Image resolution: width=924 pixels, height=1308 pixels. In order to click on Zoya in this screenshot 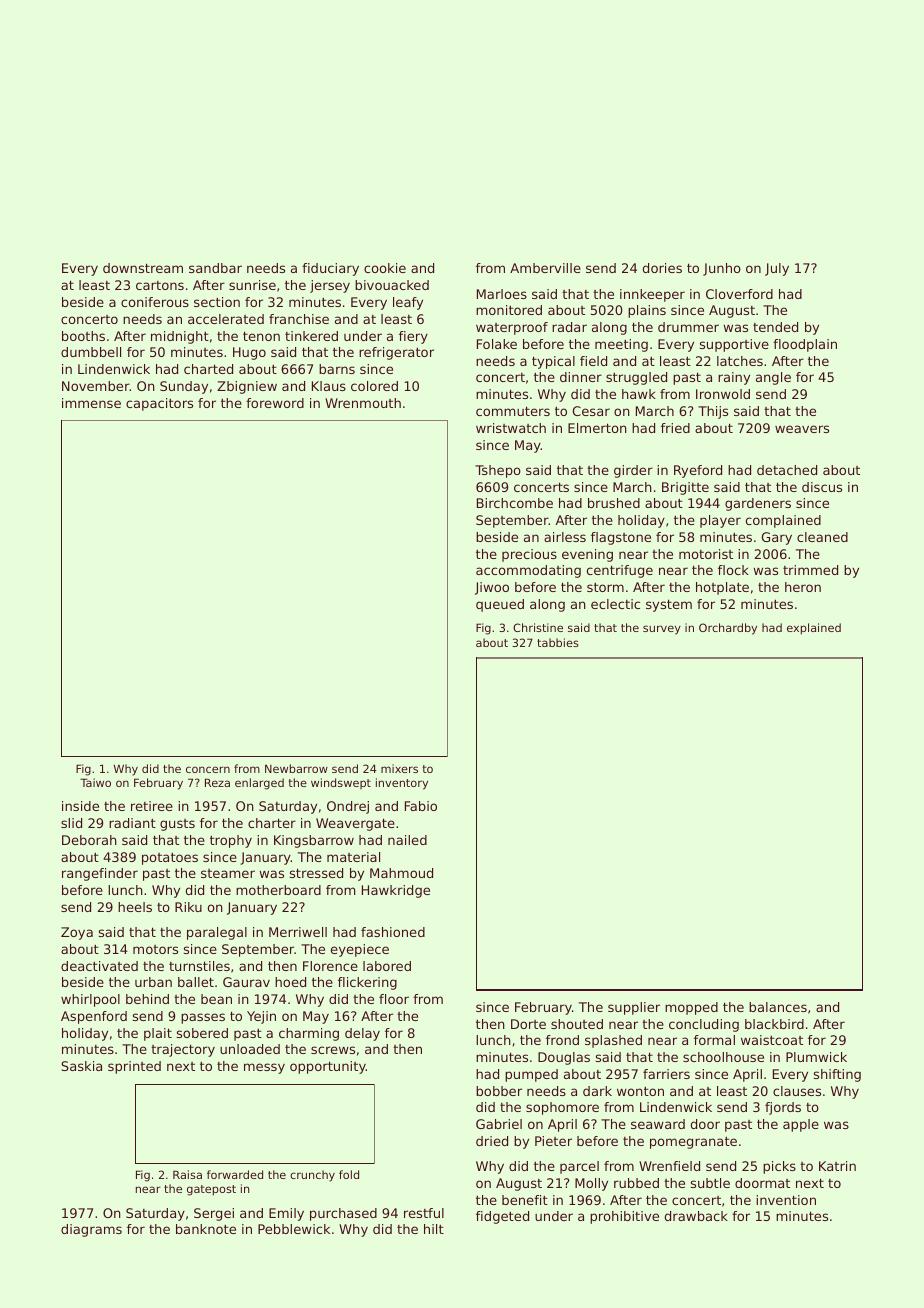, I will do `click(77, 933)`.
